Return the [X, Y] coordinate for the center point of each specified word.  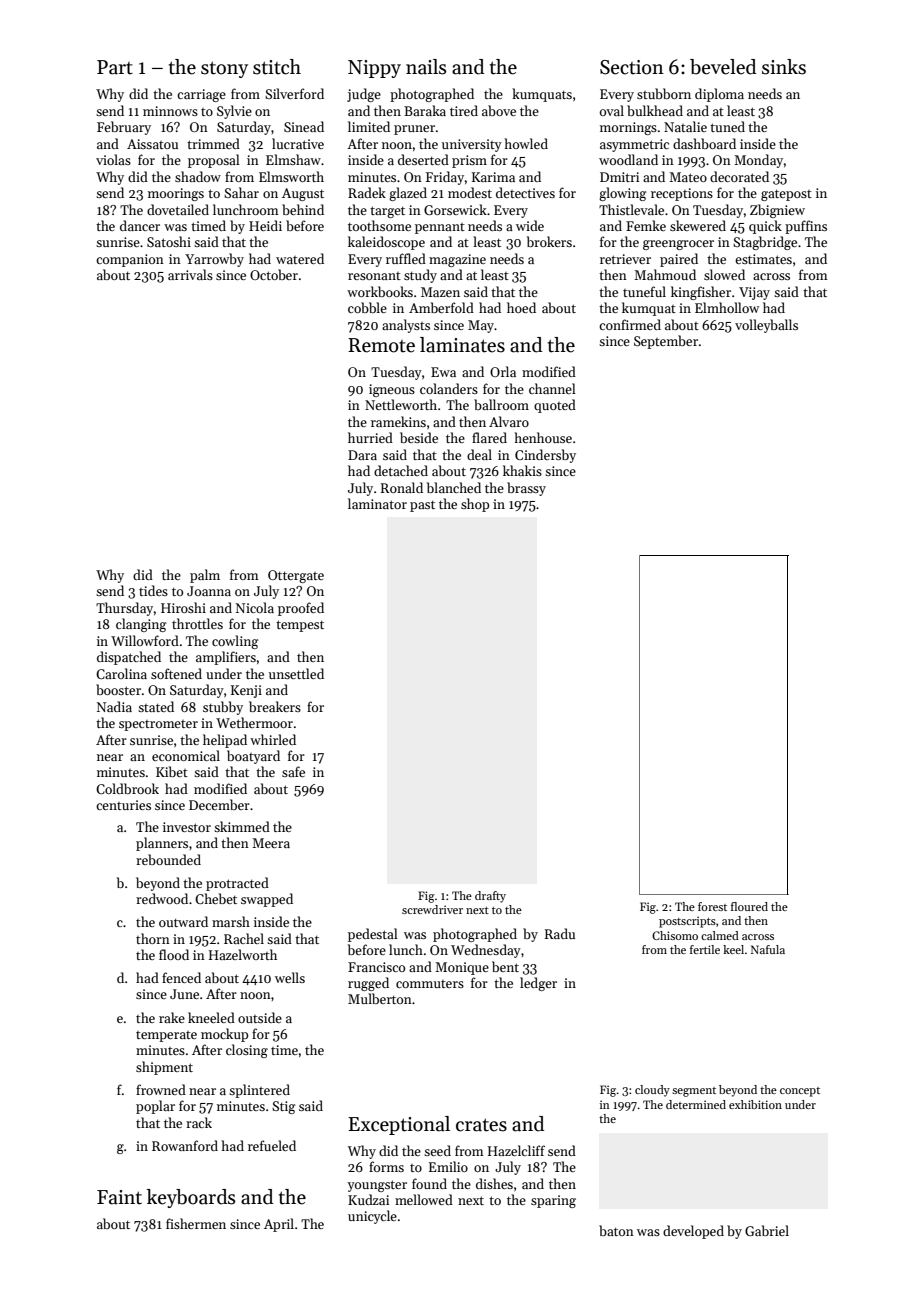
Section [632, 67]
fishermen [196, 1223]
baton [616, 1230]
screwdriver [432, 909]
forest [712, 906]
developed [693, 1232]
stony [224, 69]
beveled [723, 67]
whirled [273, 739]
